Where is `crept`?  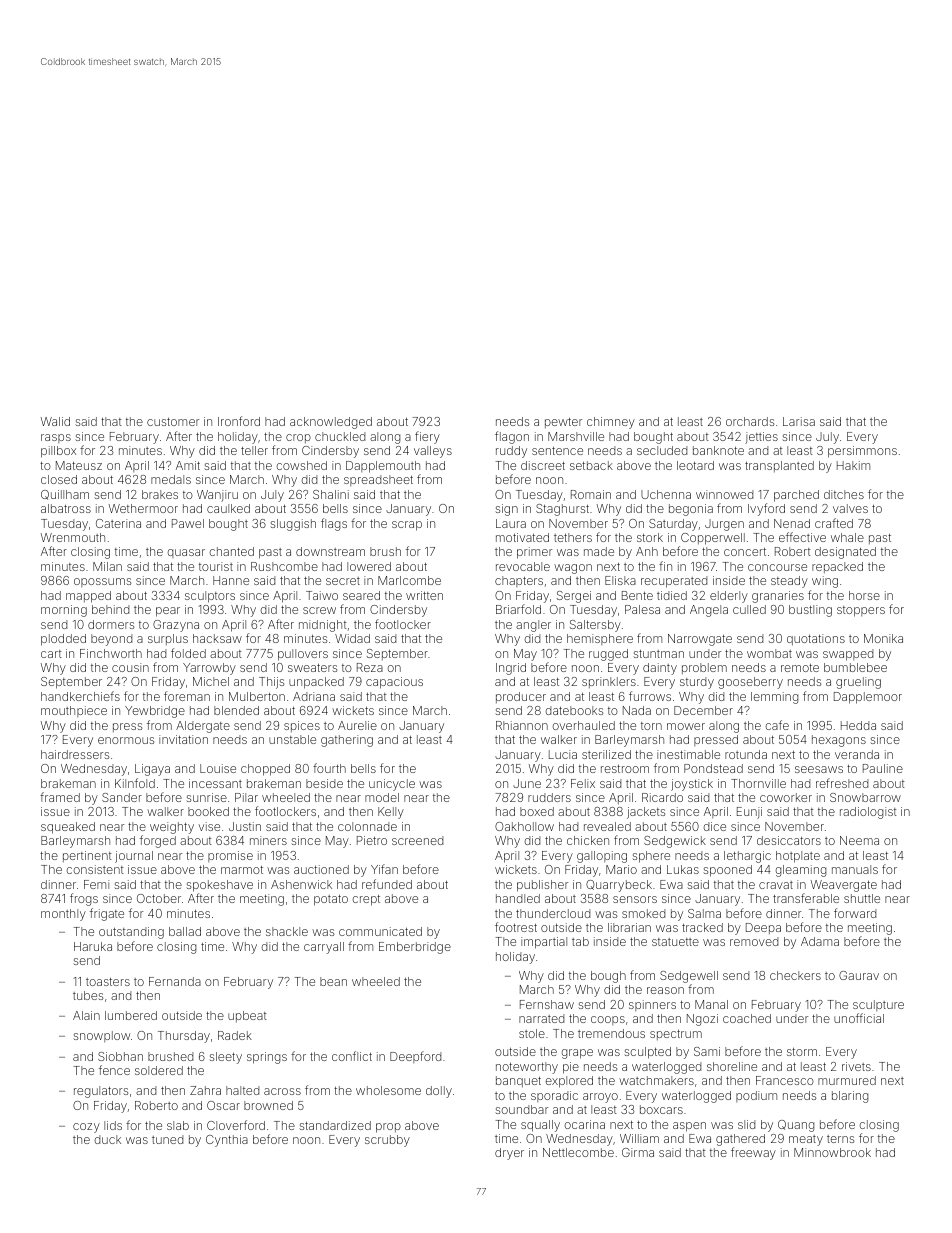 crept is located at coordinates (366, 900).
